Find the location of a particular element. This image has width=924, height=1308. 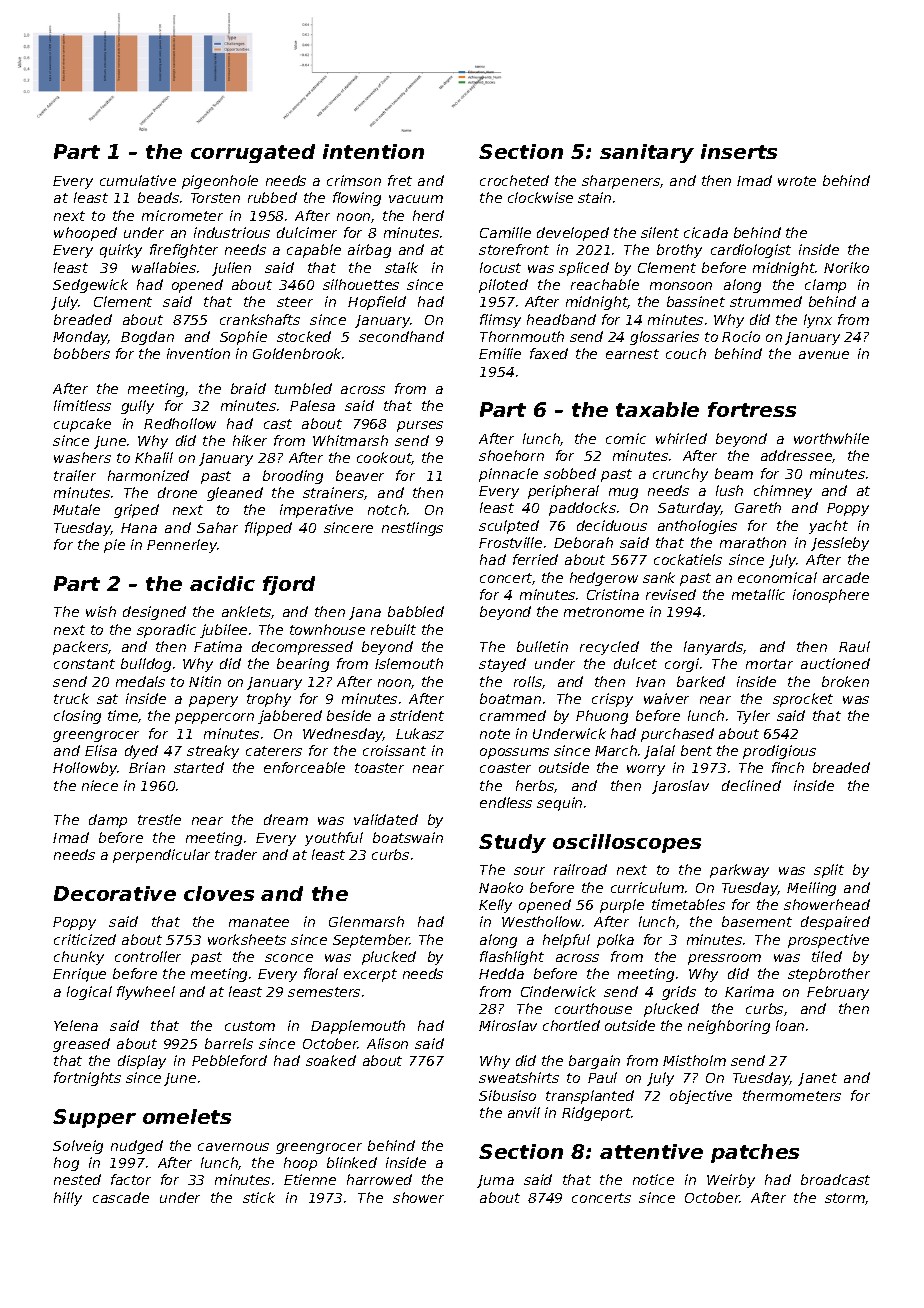

nestlings is located at coordinates (412, 529).
